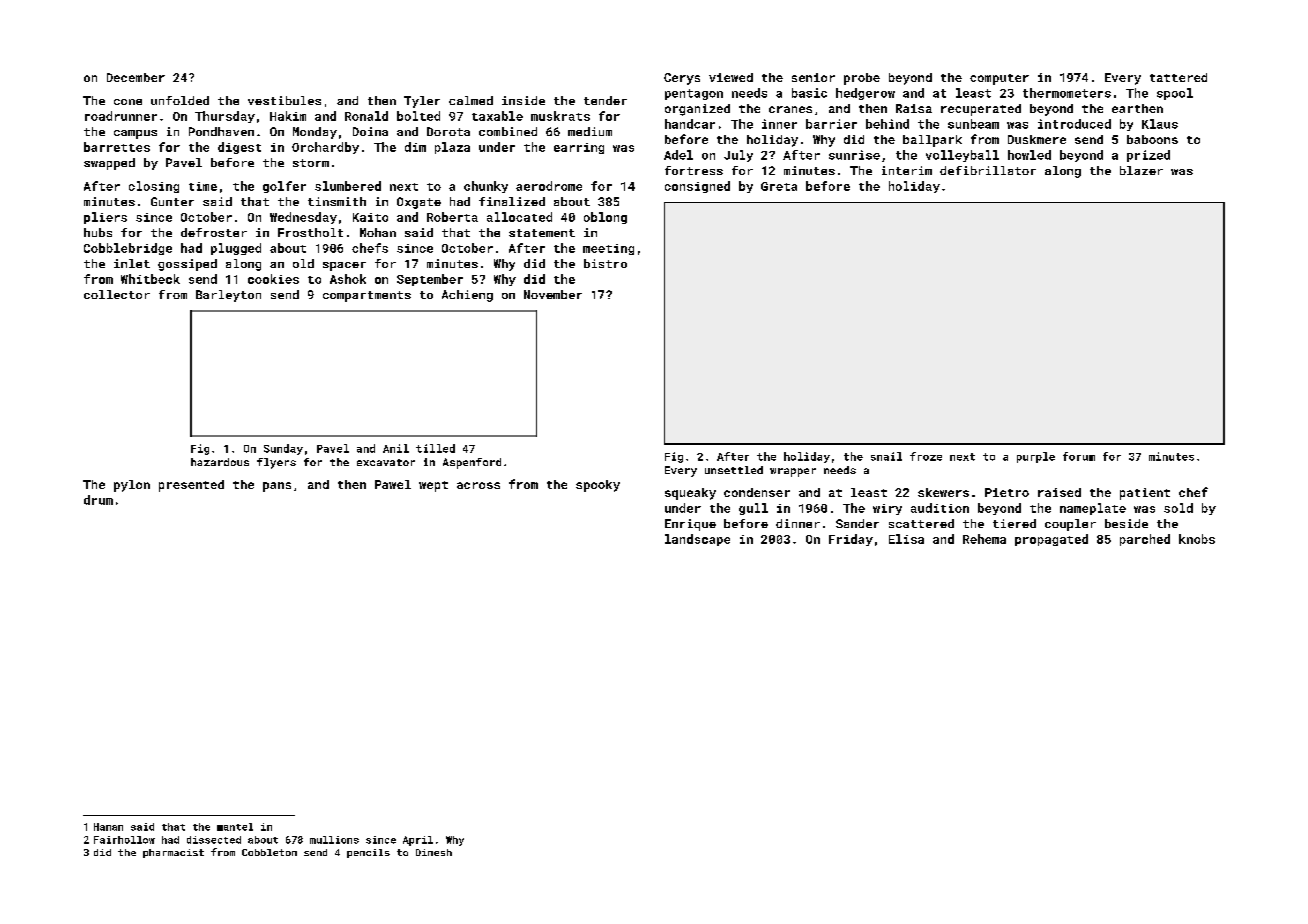 This screenshot has height=924, width=1308. Describe the element at coordinates (136, 77) in the screenshot. I see `December` at that location.
